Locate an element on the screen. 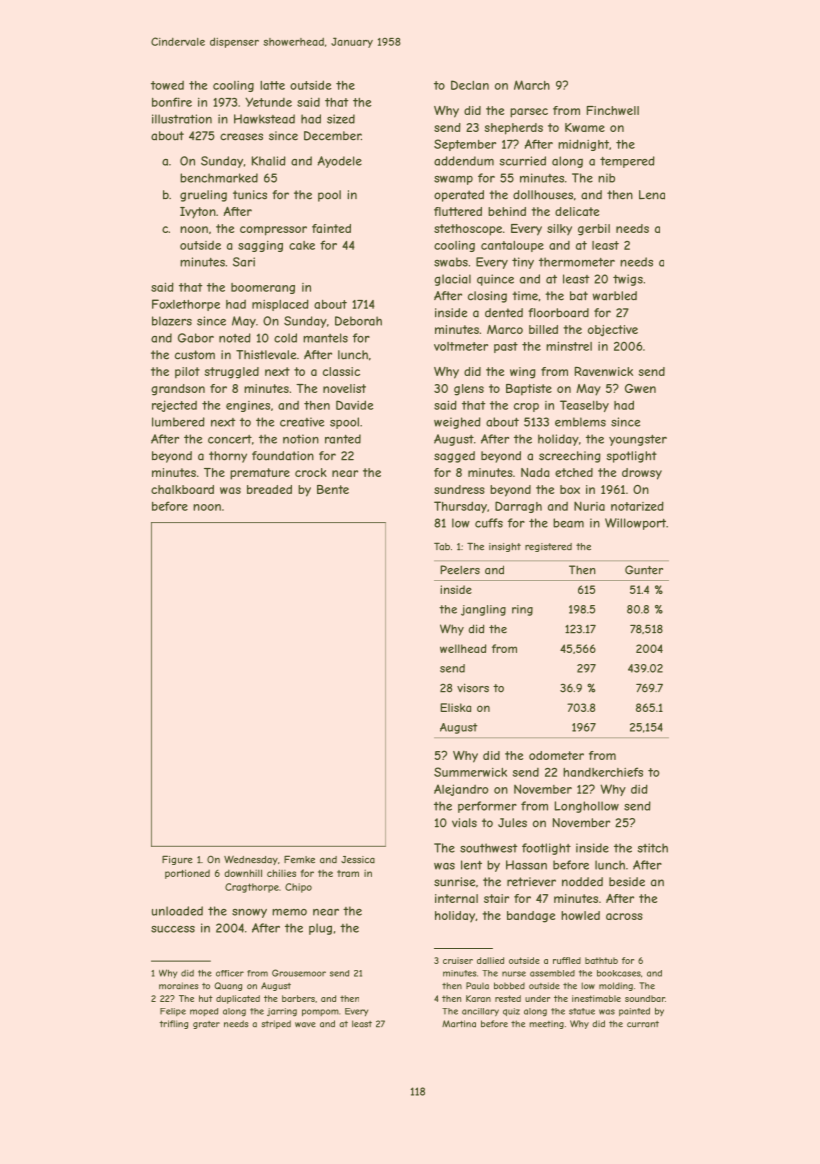  Foxlethorpe is located at coordinates (186, 305).
